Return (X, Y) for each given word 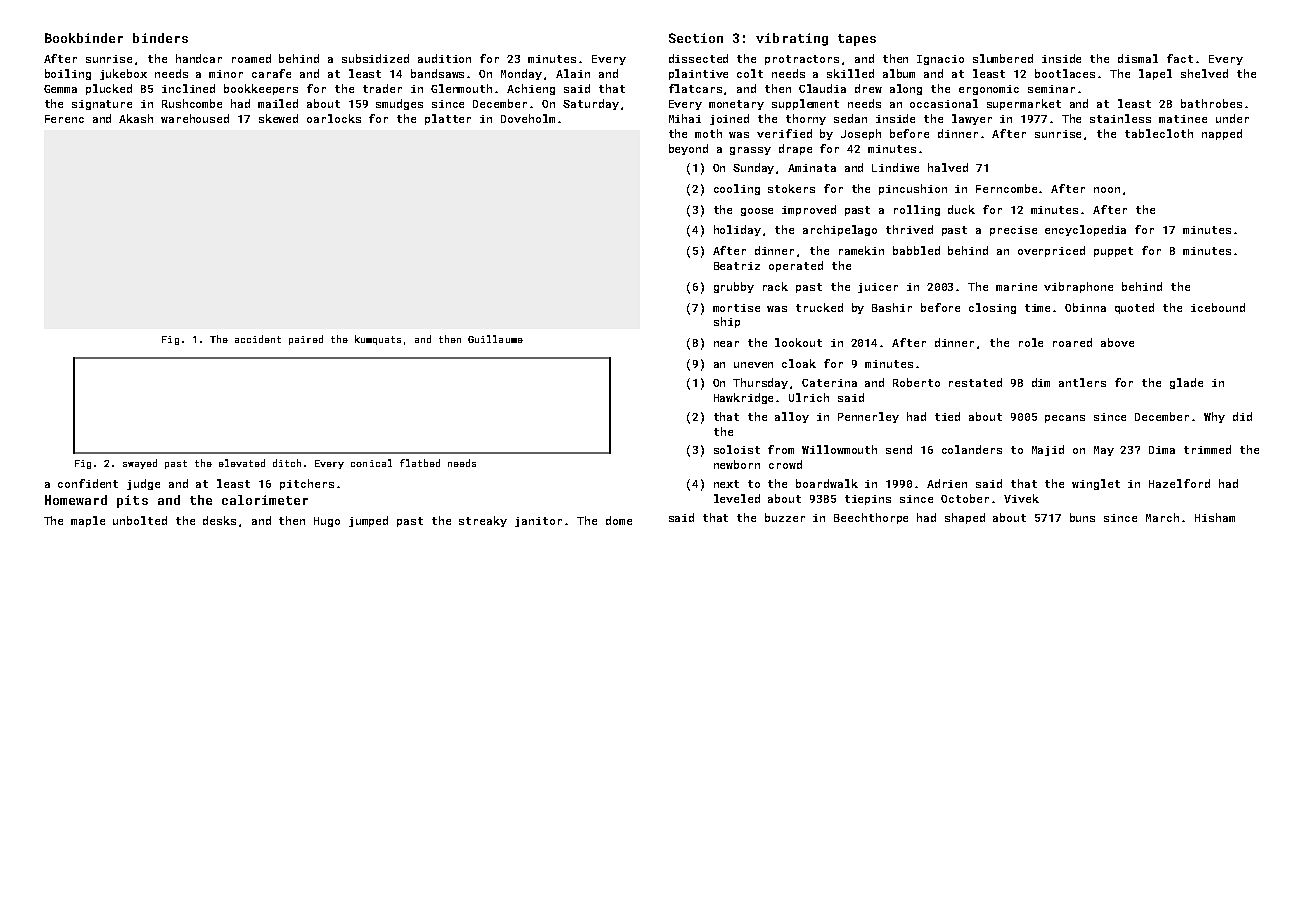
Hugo (327, 522)
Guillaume (495, 339)
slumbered (1003, 58)
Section (696, 38)
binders (160, 38)
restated (975, 382)
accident (258, 339)
